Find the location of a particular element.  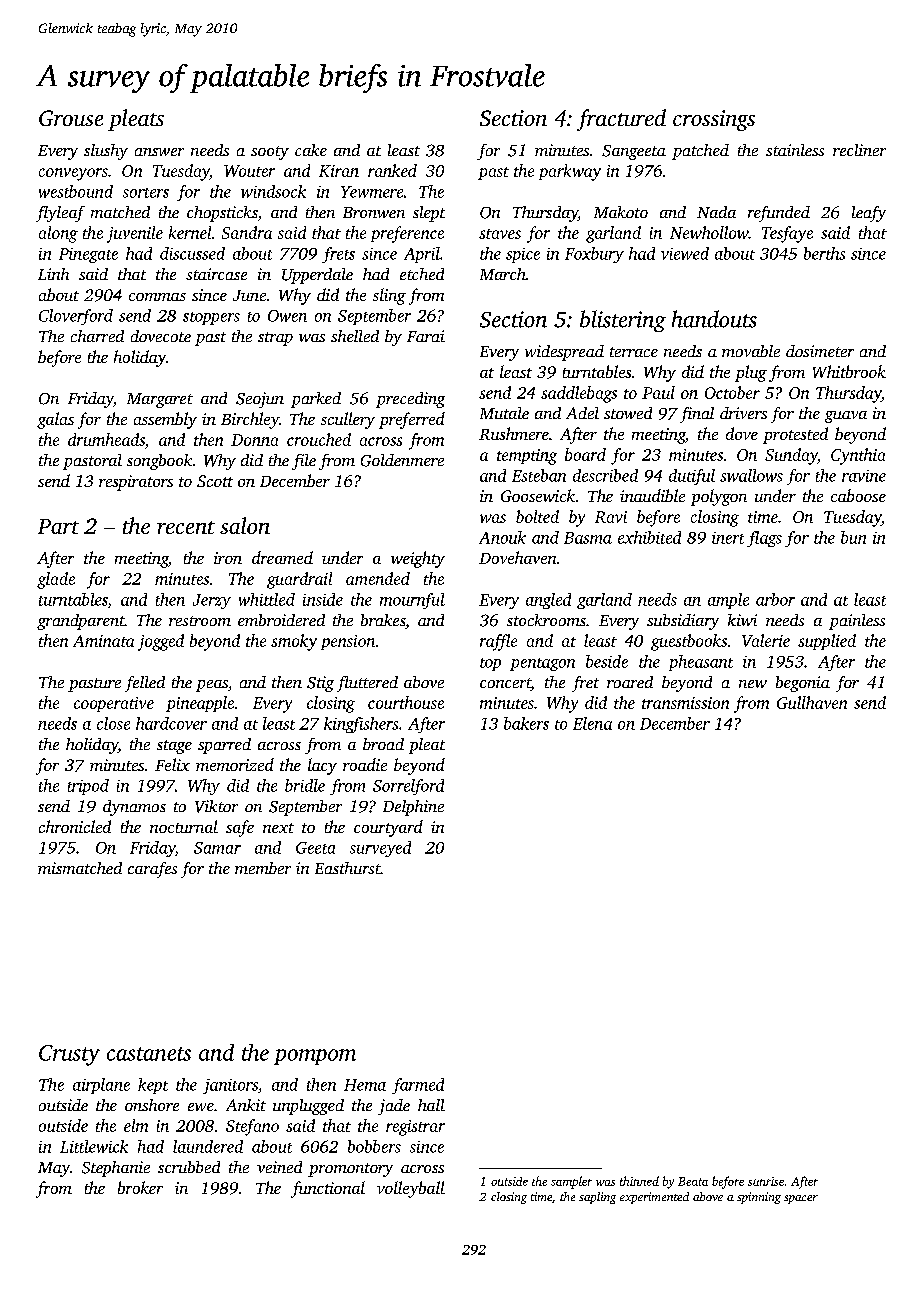

castanets is located at coordinates (149, 1054).
